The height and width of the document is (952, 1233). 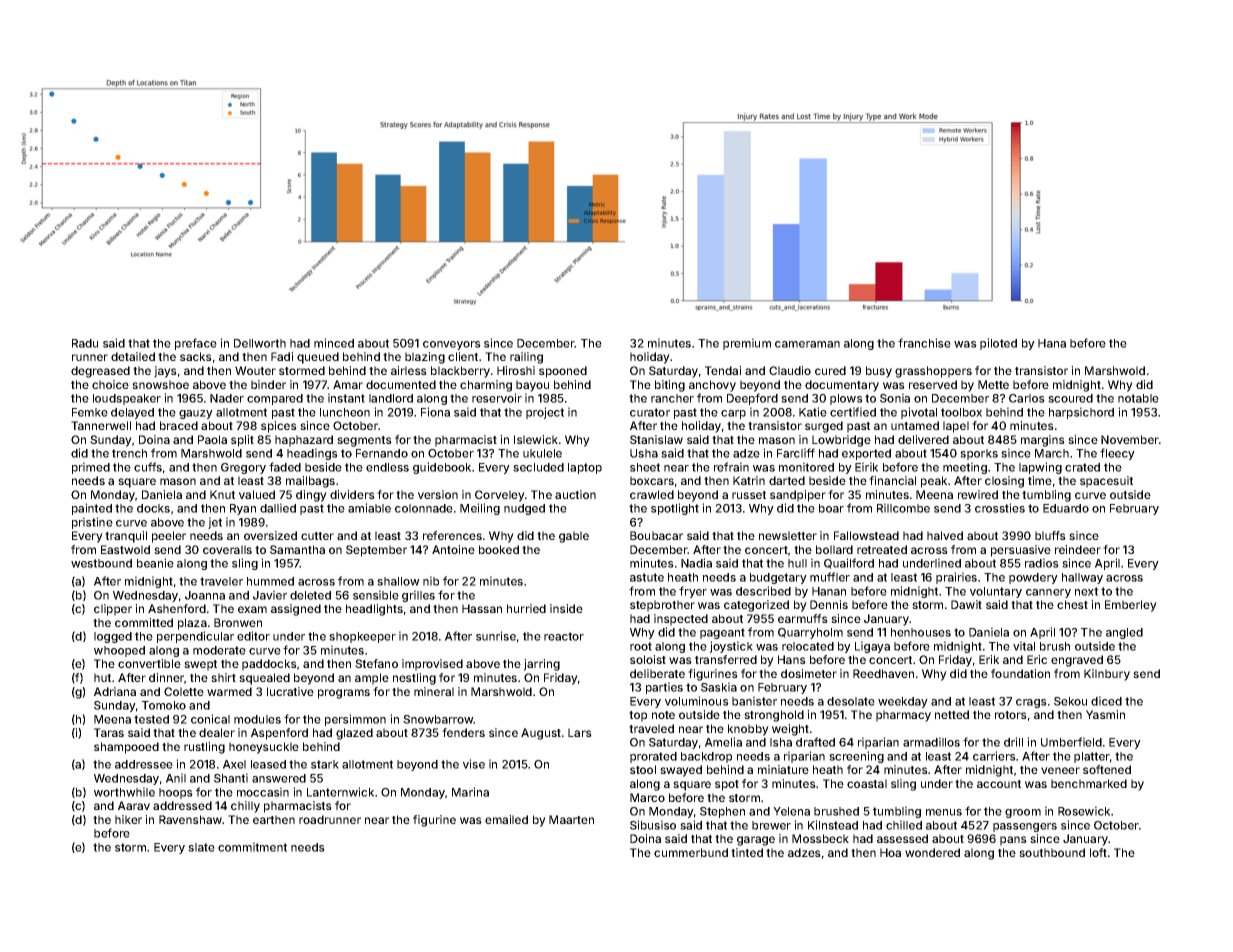 What do you see at coordinates (882, 549) in the document?
I see `retreated` at bounding box center [882, 549].
